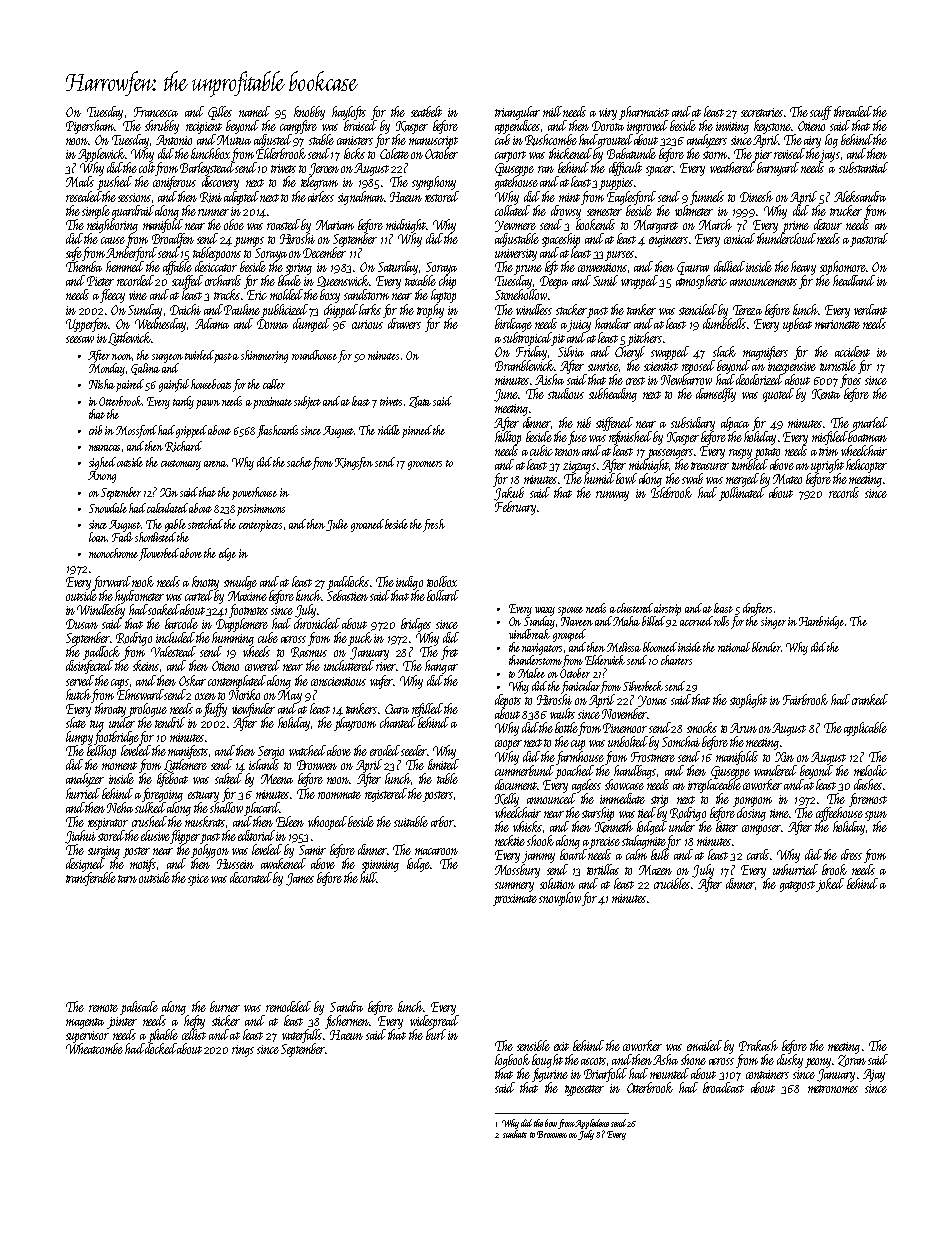 Image resolution: width=952 pixels, height=1233 pixels. I want to click on arbor, so click(442, 821).
